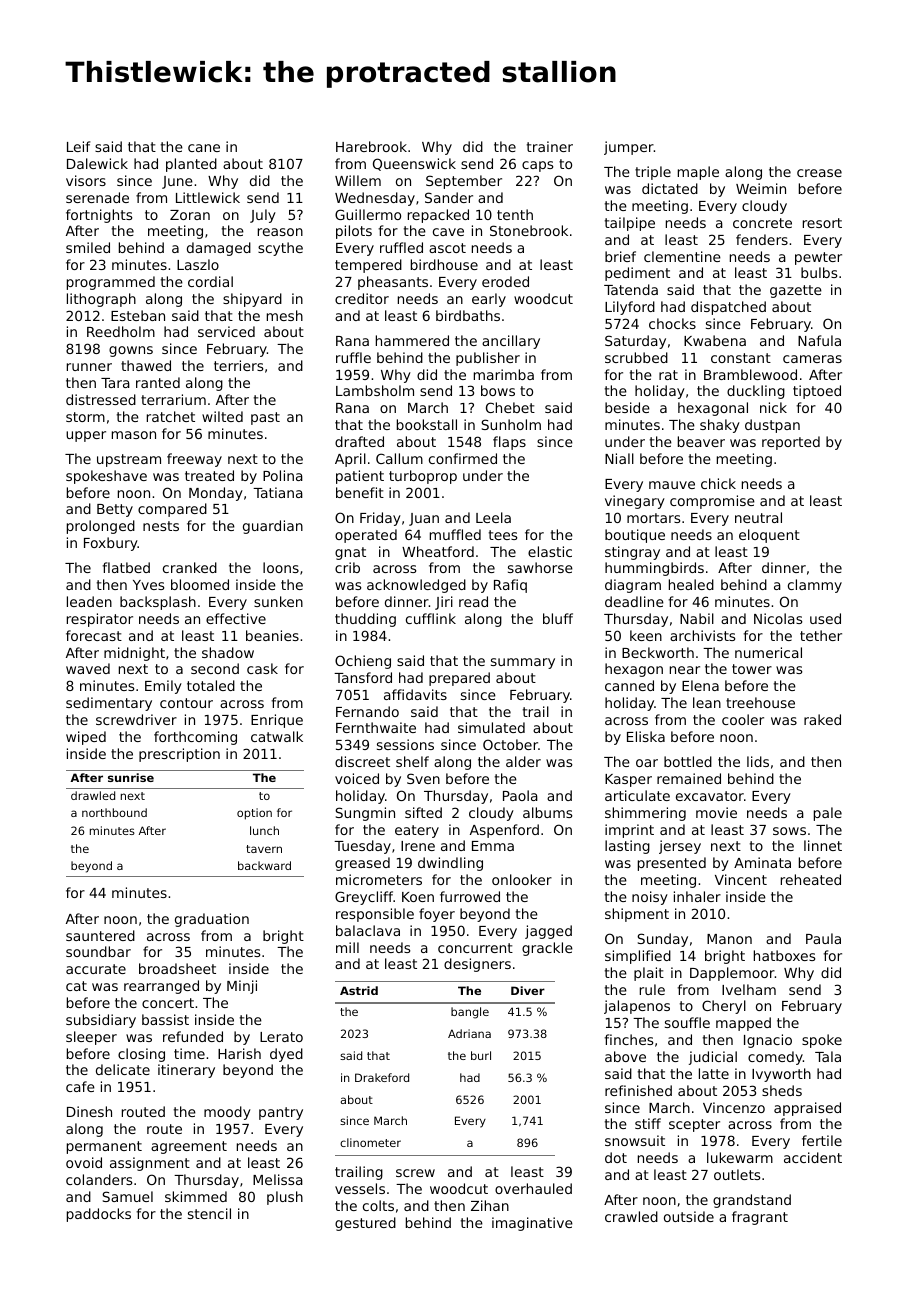 This screenshot has height=1316, width=908. Describe the element at coordinates (698, 173) in the screenshot. I see `maple` at that location.
